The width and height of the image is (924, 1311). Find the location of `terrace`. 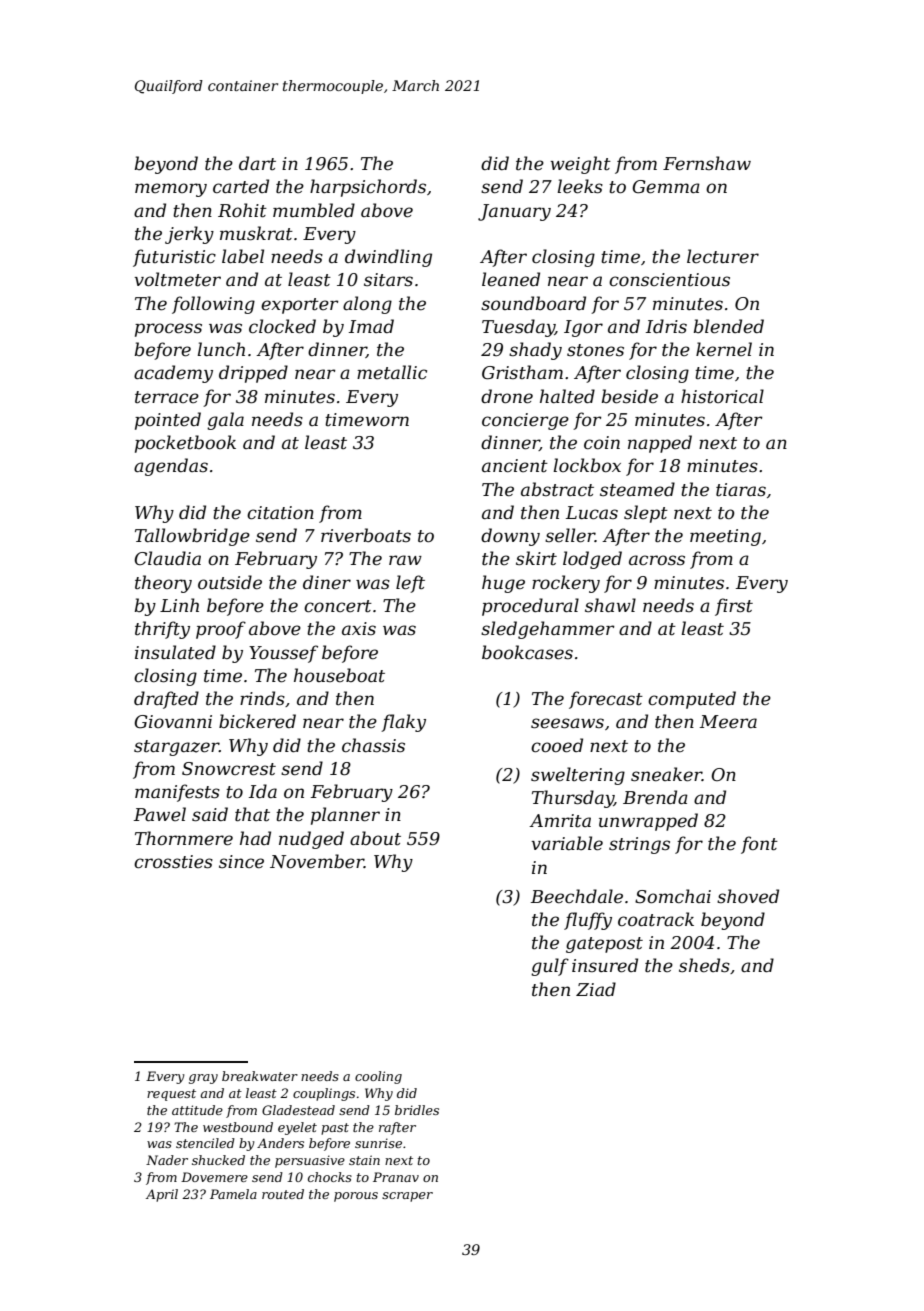

terrace is located at coordinates (167, 397).
